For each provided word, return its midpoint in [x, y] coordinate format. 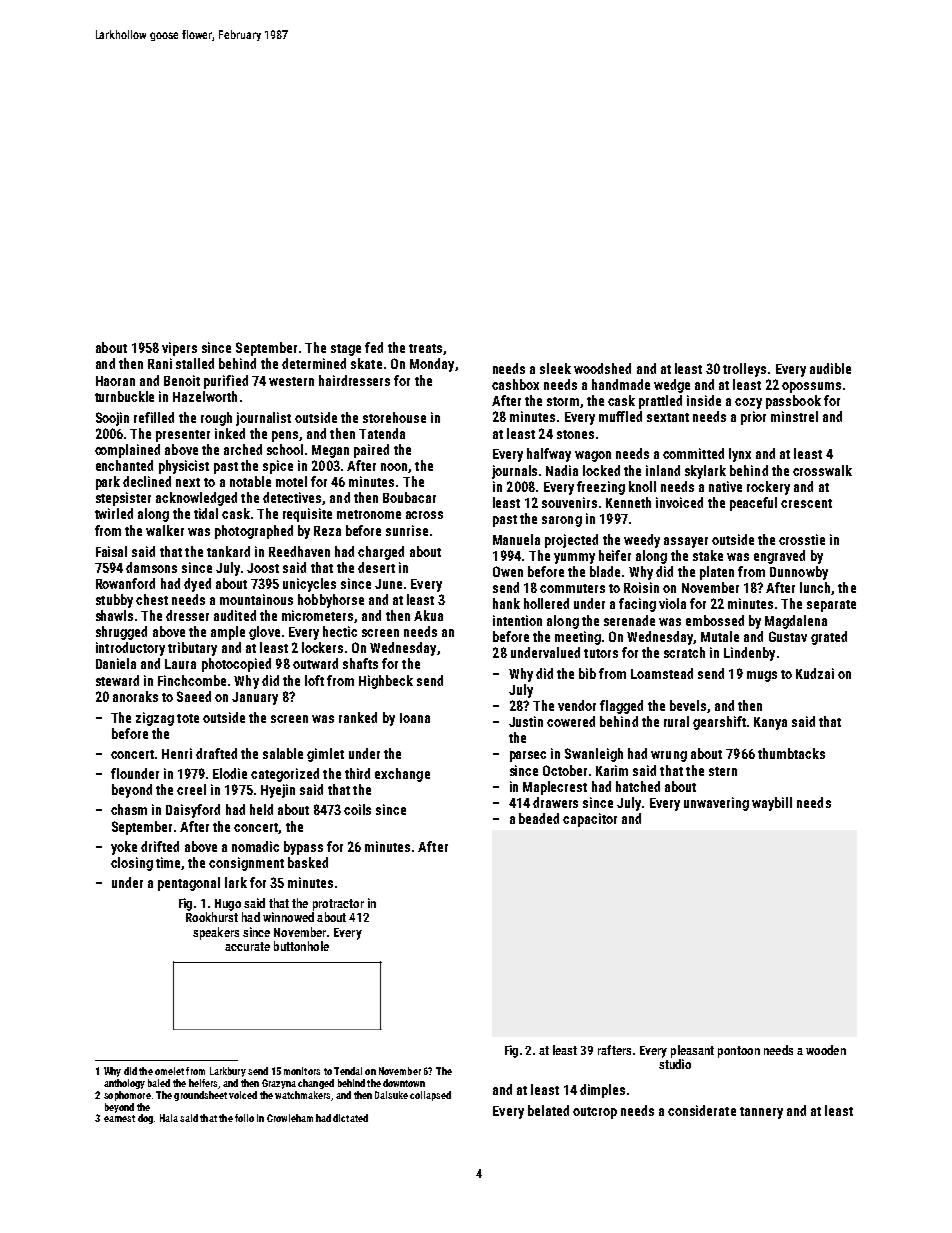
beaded [539, 818]
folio [244, 1118]
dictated [350, 1118]
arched [243, 449]
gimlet [325, 755]
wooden [826, 1050]
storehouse [394, 417]
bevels [688, 705]
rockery [768, 488]
